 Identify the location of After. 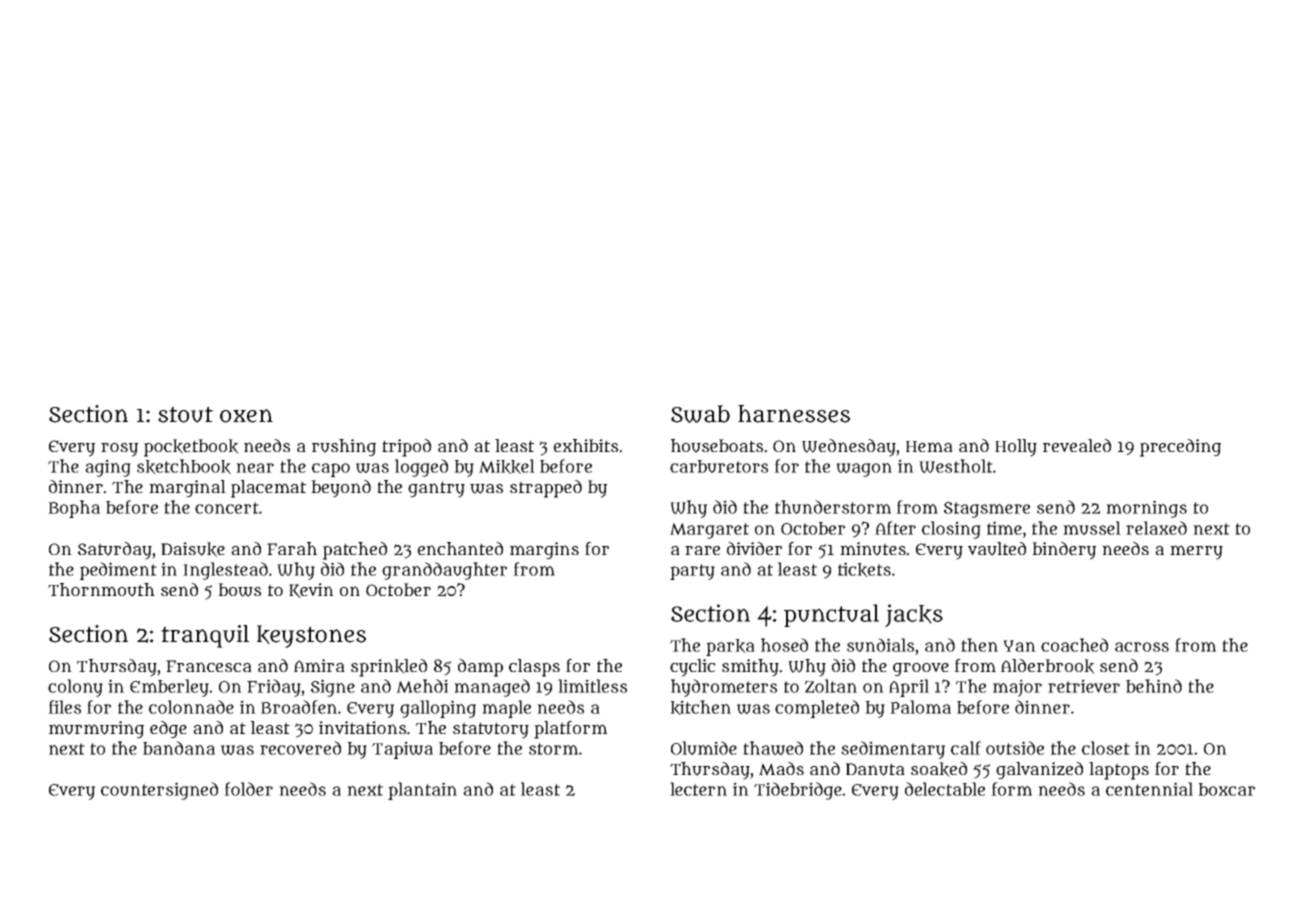
(895, 528).
